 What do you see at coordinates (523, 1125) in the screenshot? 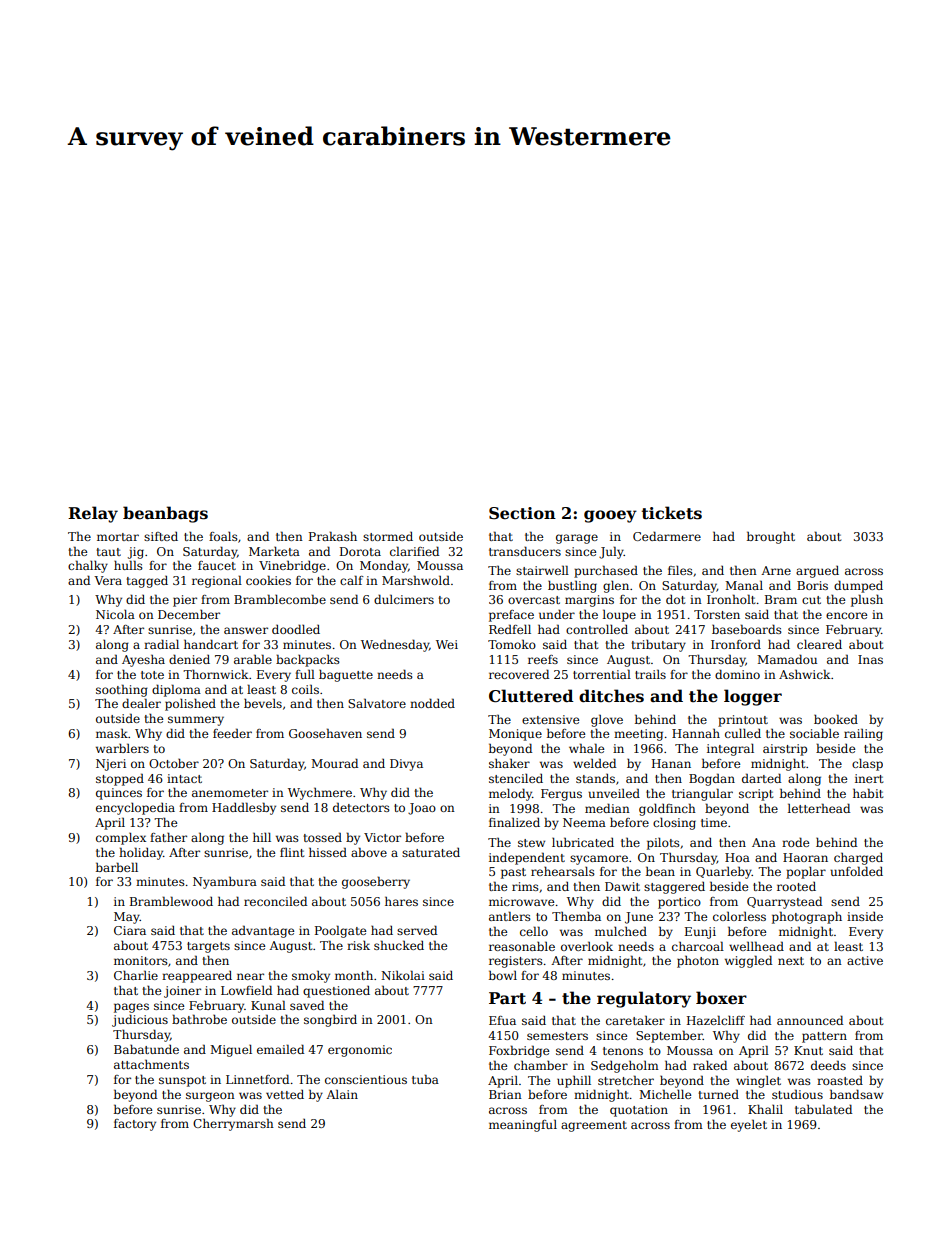
I see `meaningful` at bounding box center [523, 1125].
